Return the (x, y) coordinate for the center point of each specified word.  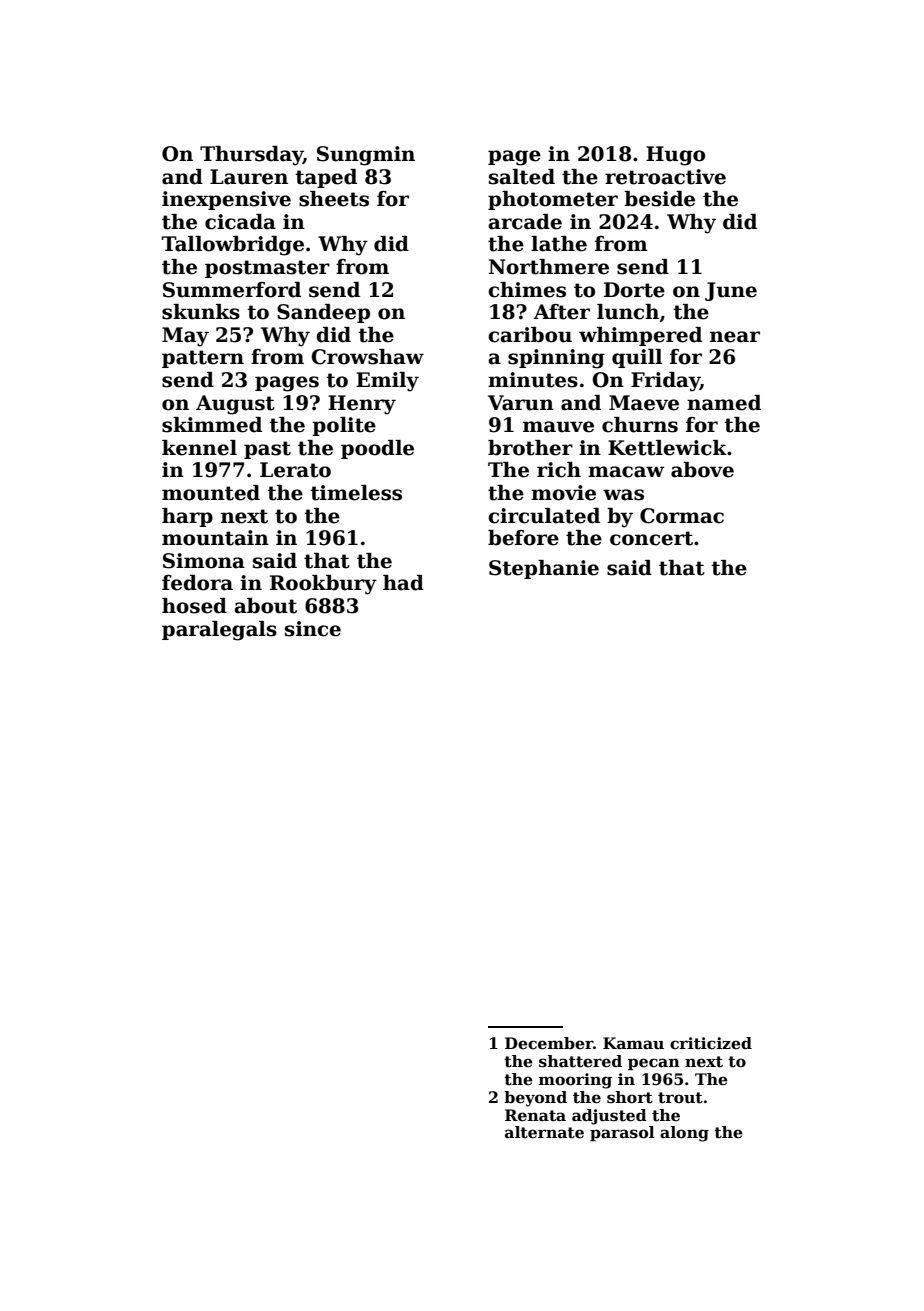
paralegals (219, 631)
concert (651, 538)
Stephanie (544, 569)
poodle (377, 449)
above (702, 470)
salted (522, 177)
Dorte (634, 290)
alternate (544, 1132)
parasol (622, 1133)
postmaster (267, 269)
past (267, 450)
